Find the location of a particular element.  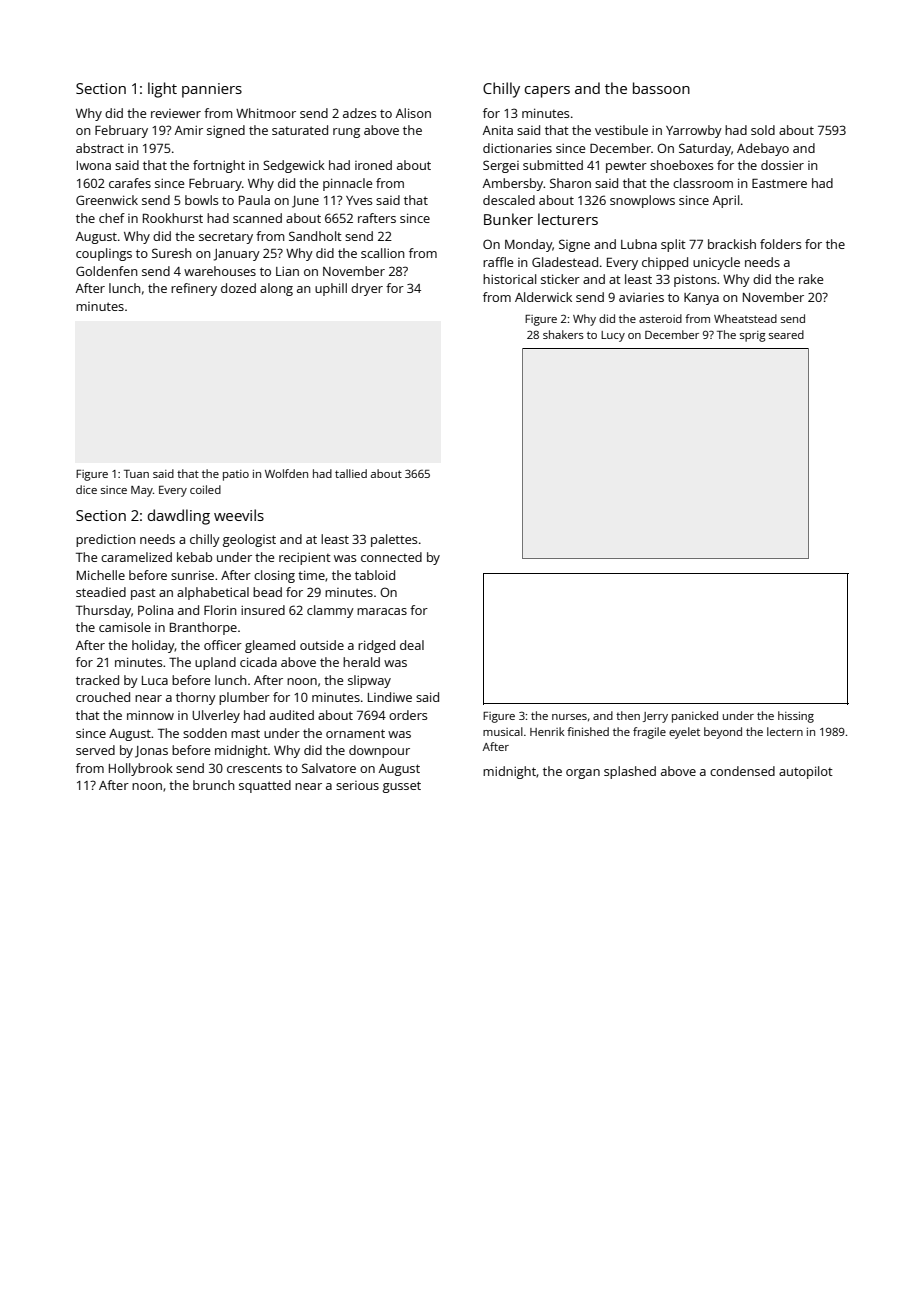

Alison is located at coordinates (413, 113).
